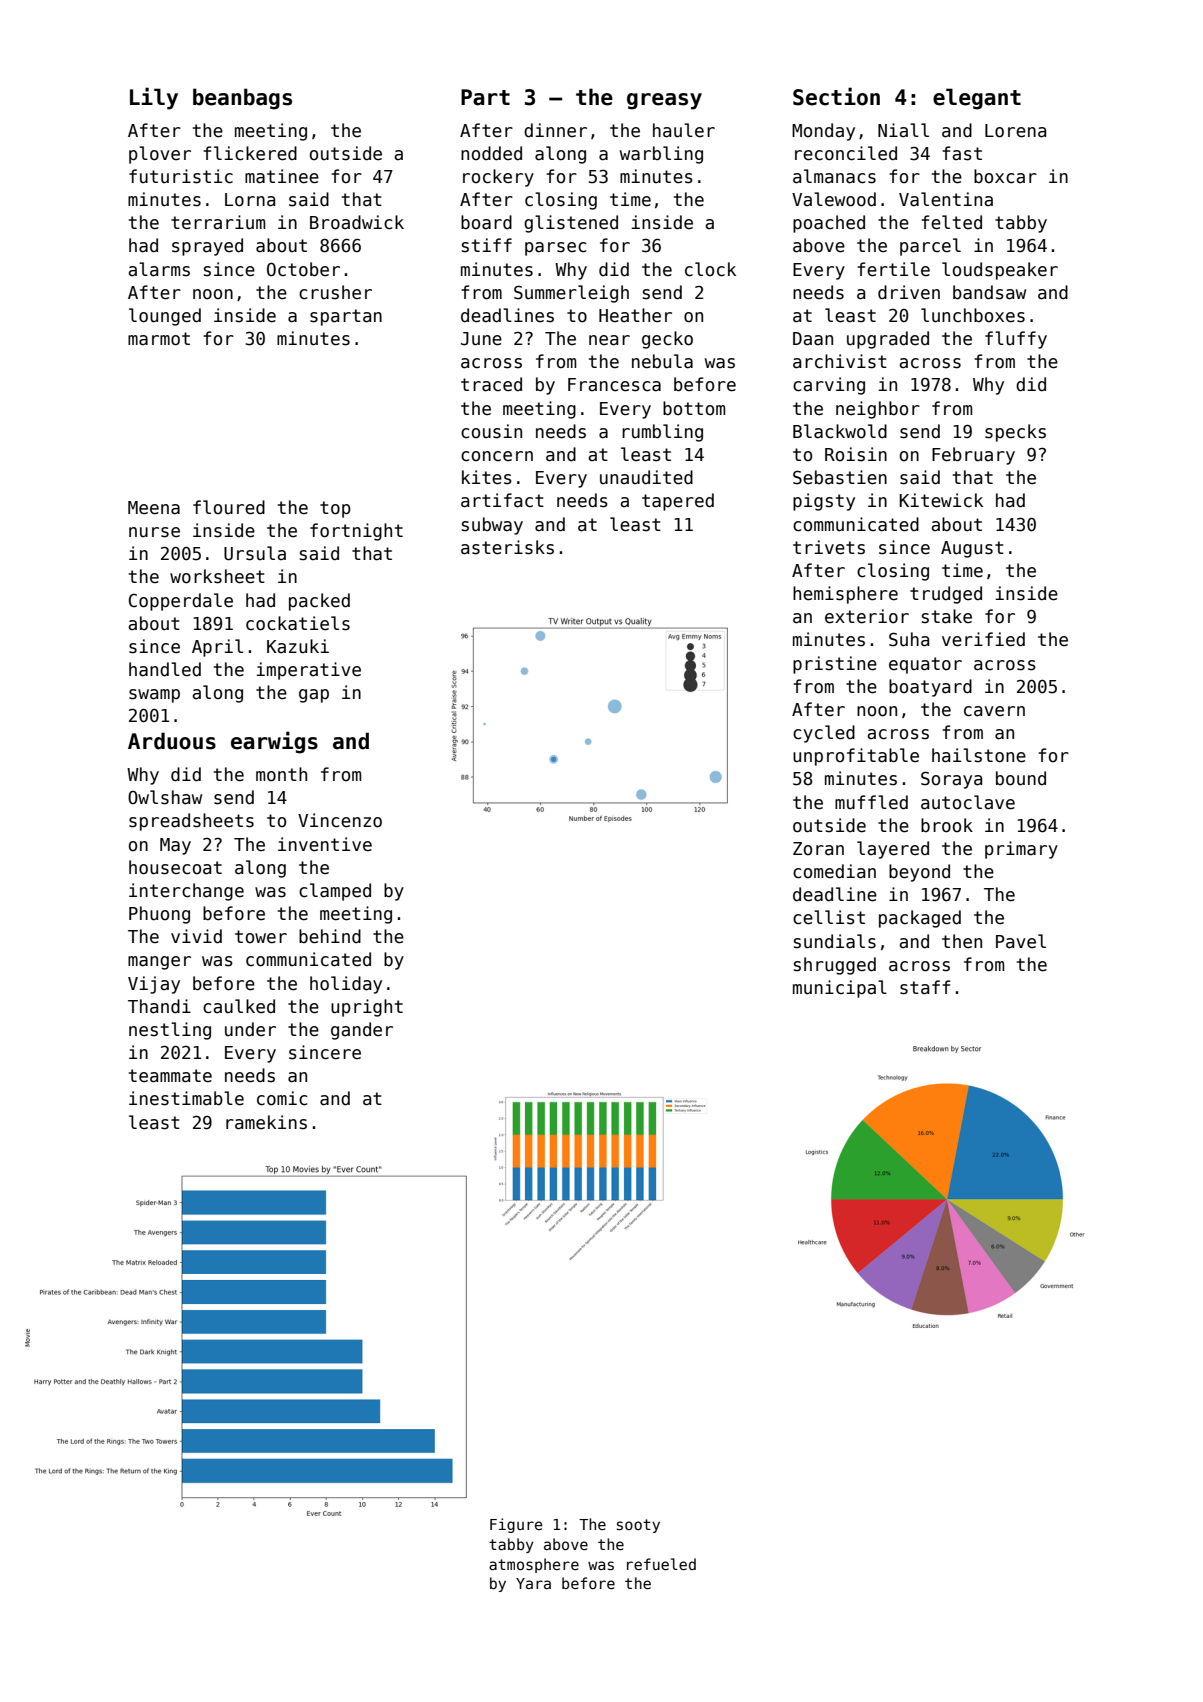  What do you see at coordinates (664, 101) in the document?
I see `greasy` at bounding box center [664, 101].
